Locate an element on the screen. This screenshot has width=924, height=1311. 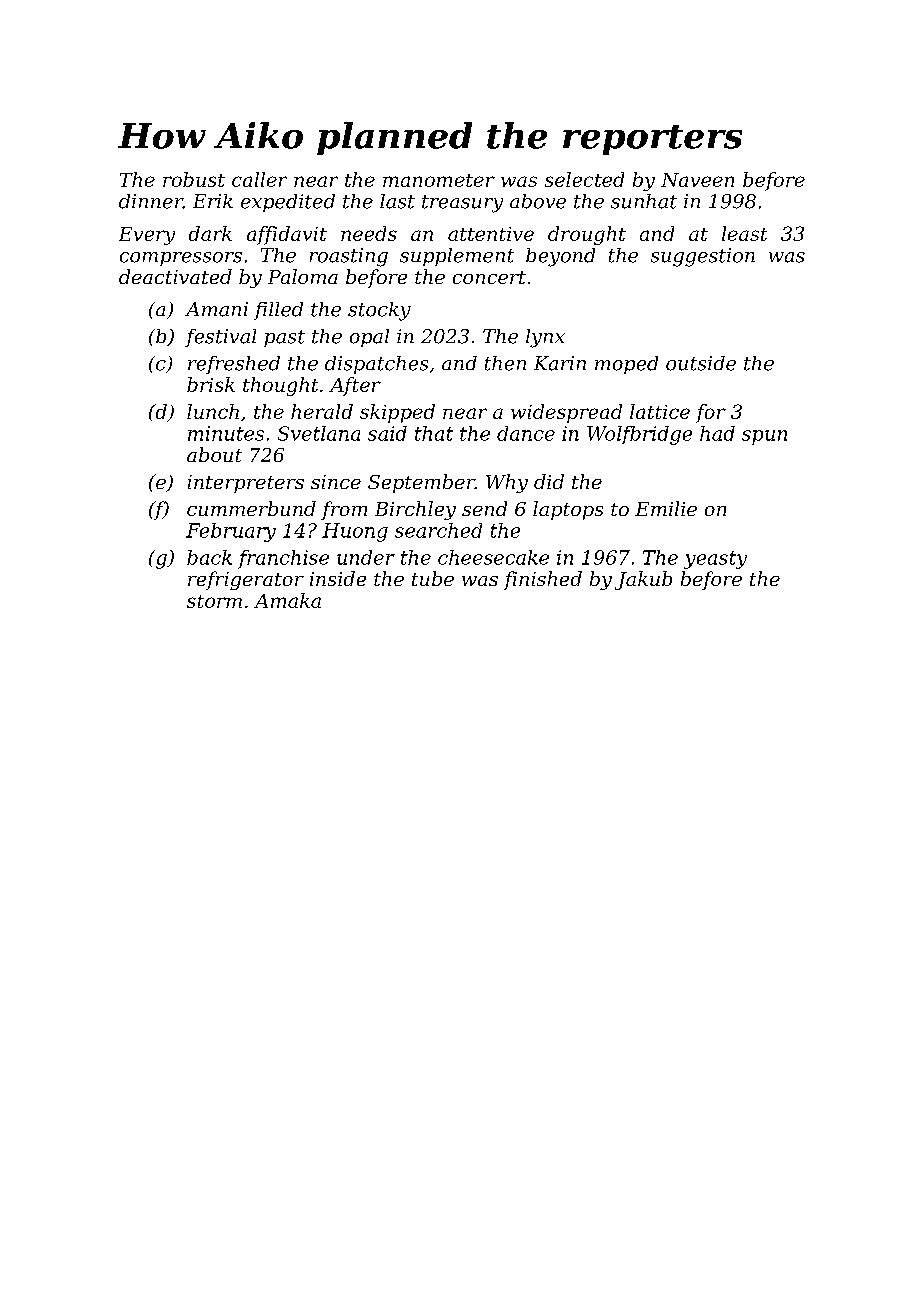
storm is located at coordinates (214, 601).
